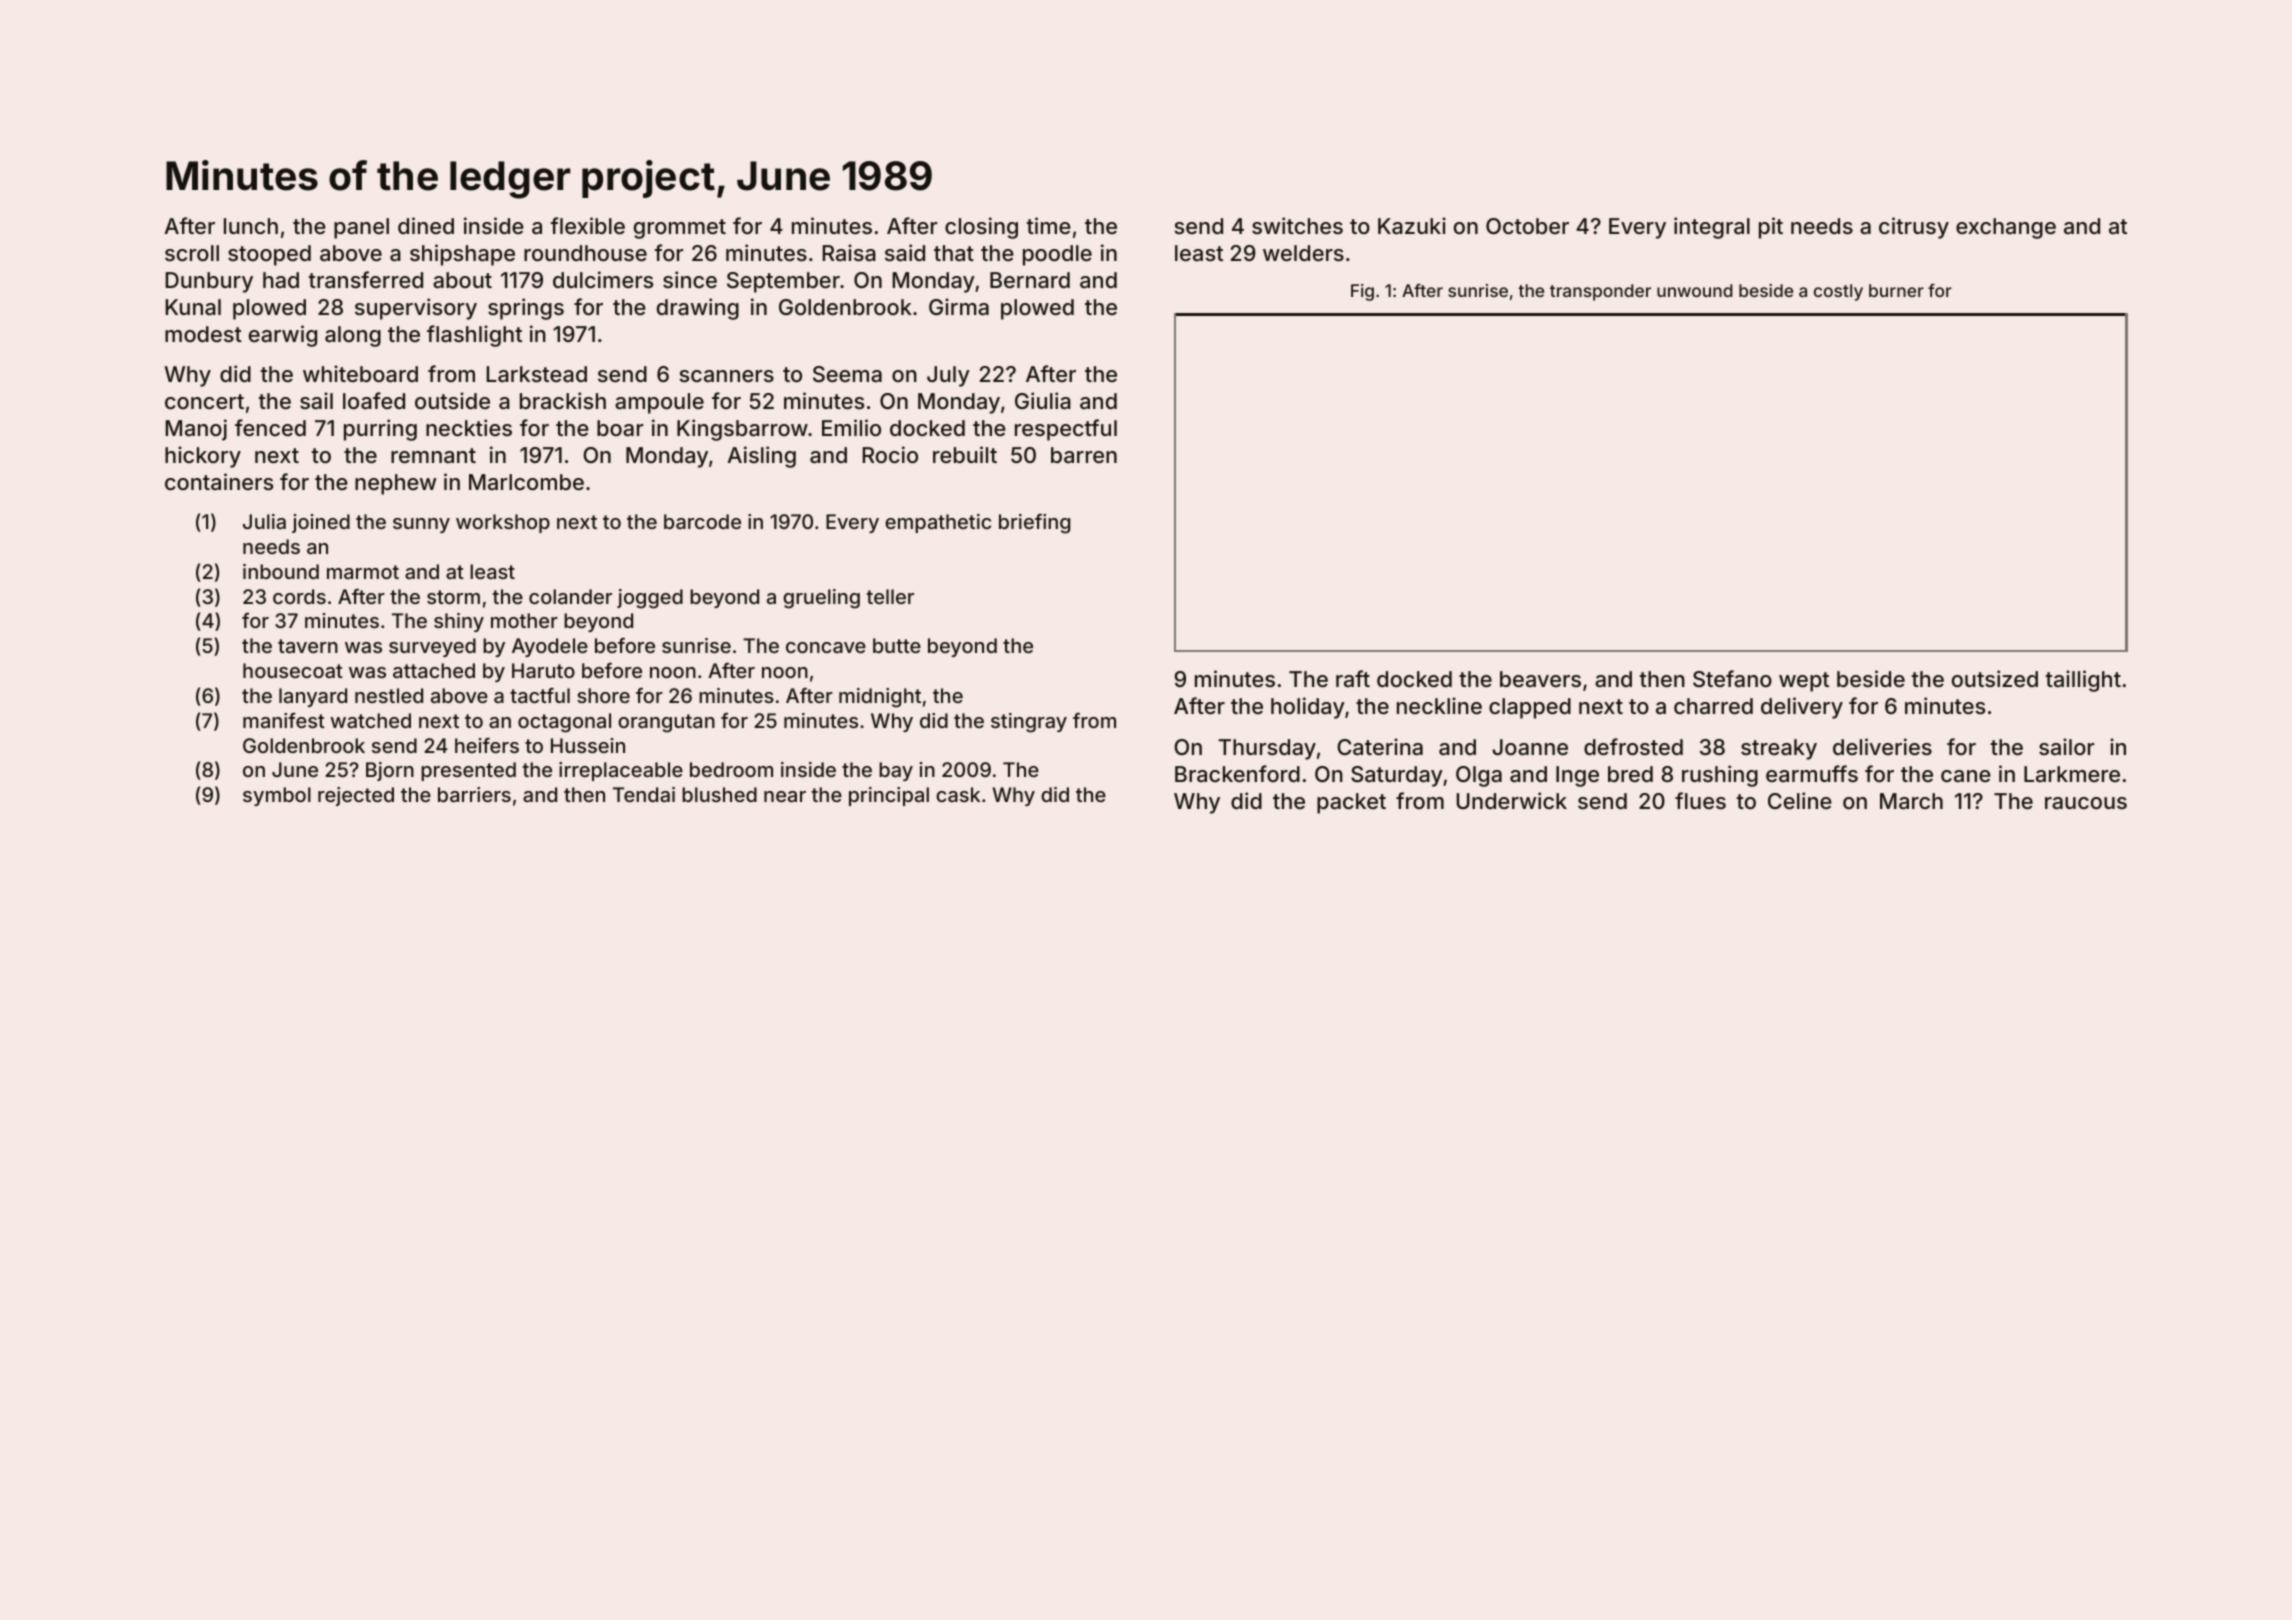  What do you see at coordinates (1048, 225) in the screenshot?
I see `time` at bounding box center [1048, 225].
